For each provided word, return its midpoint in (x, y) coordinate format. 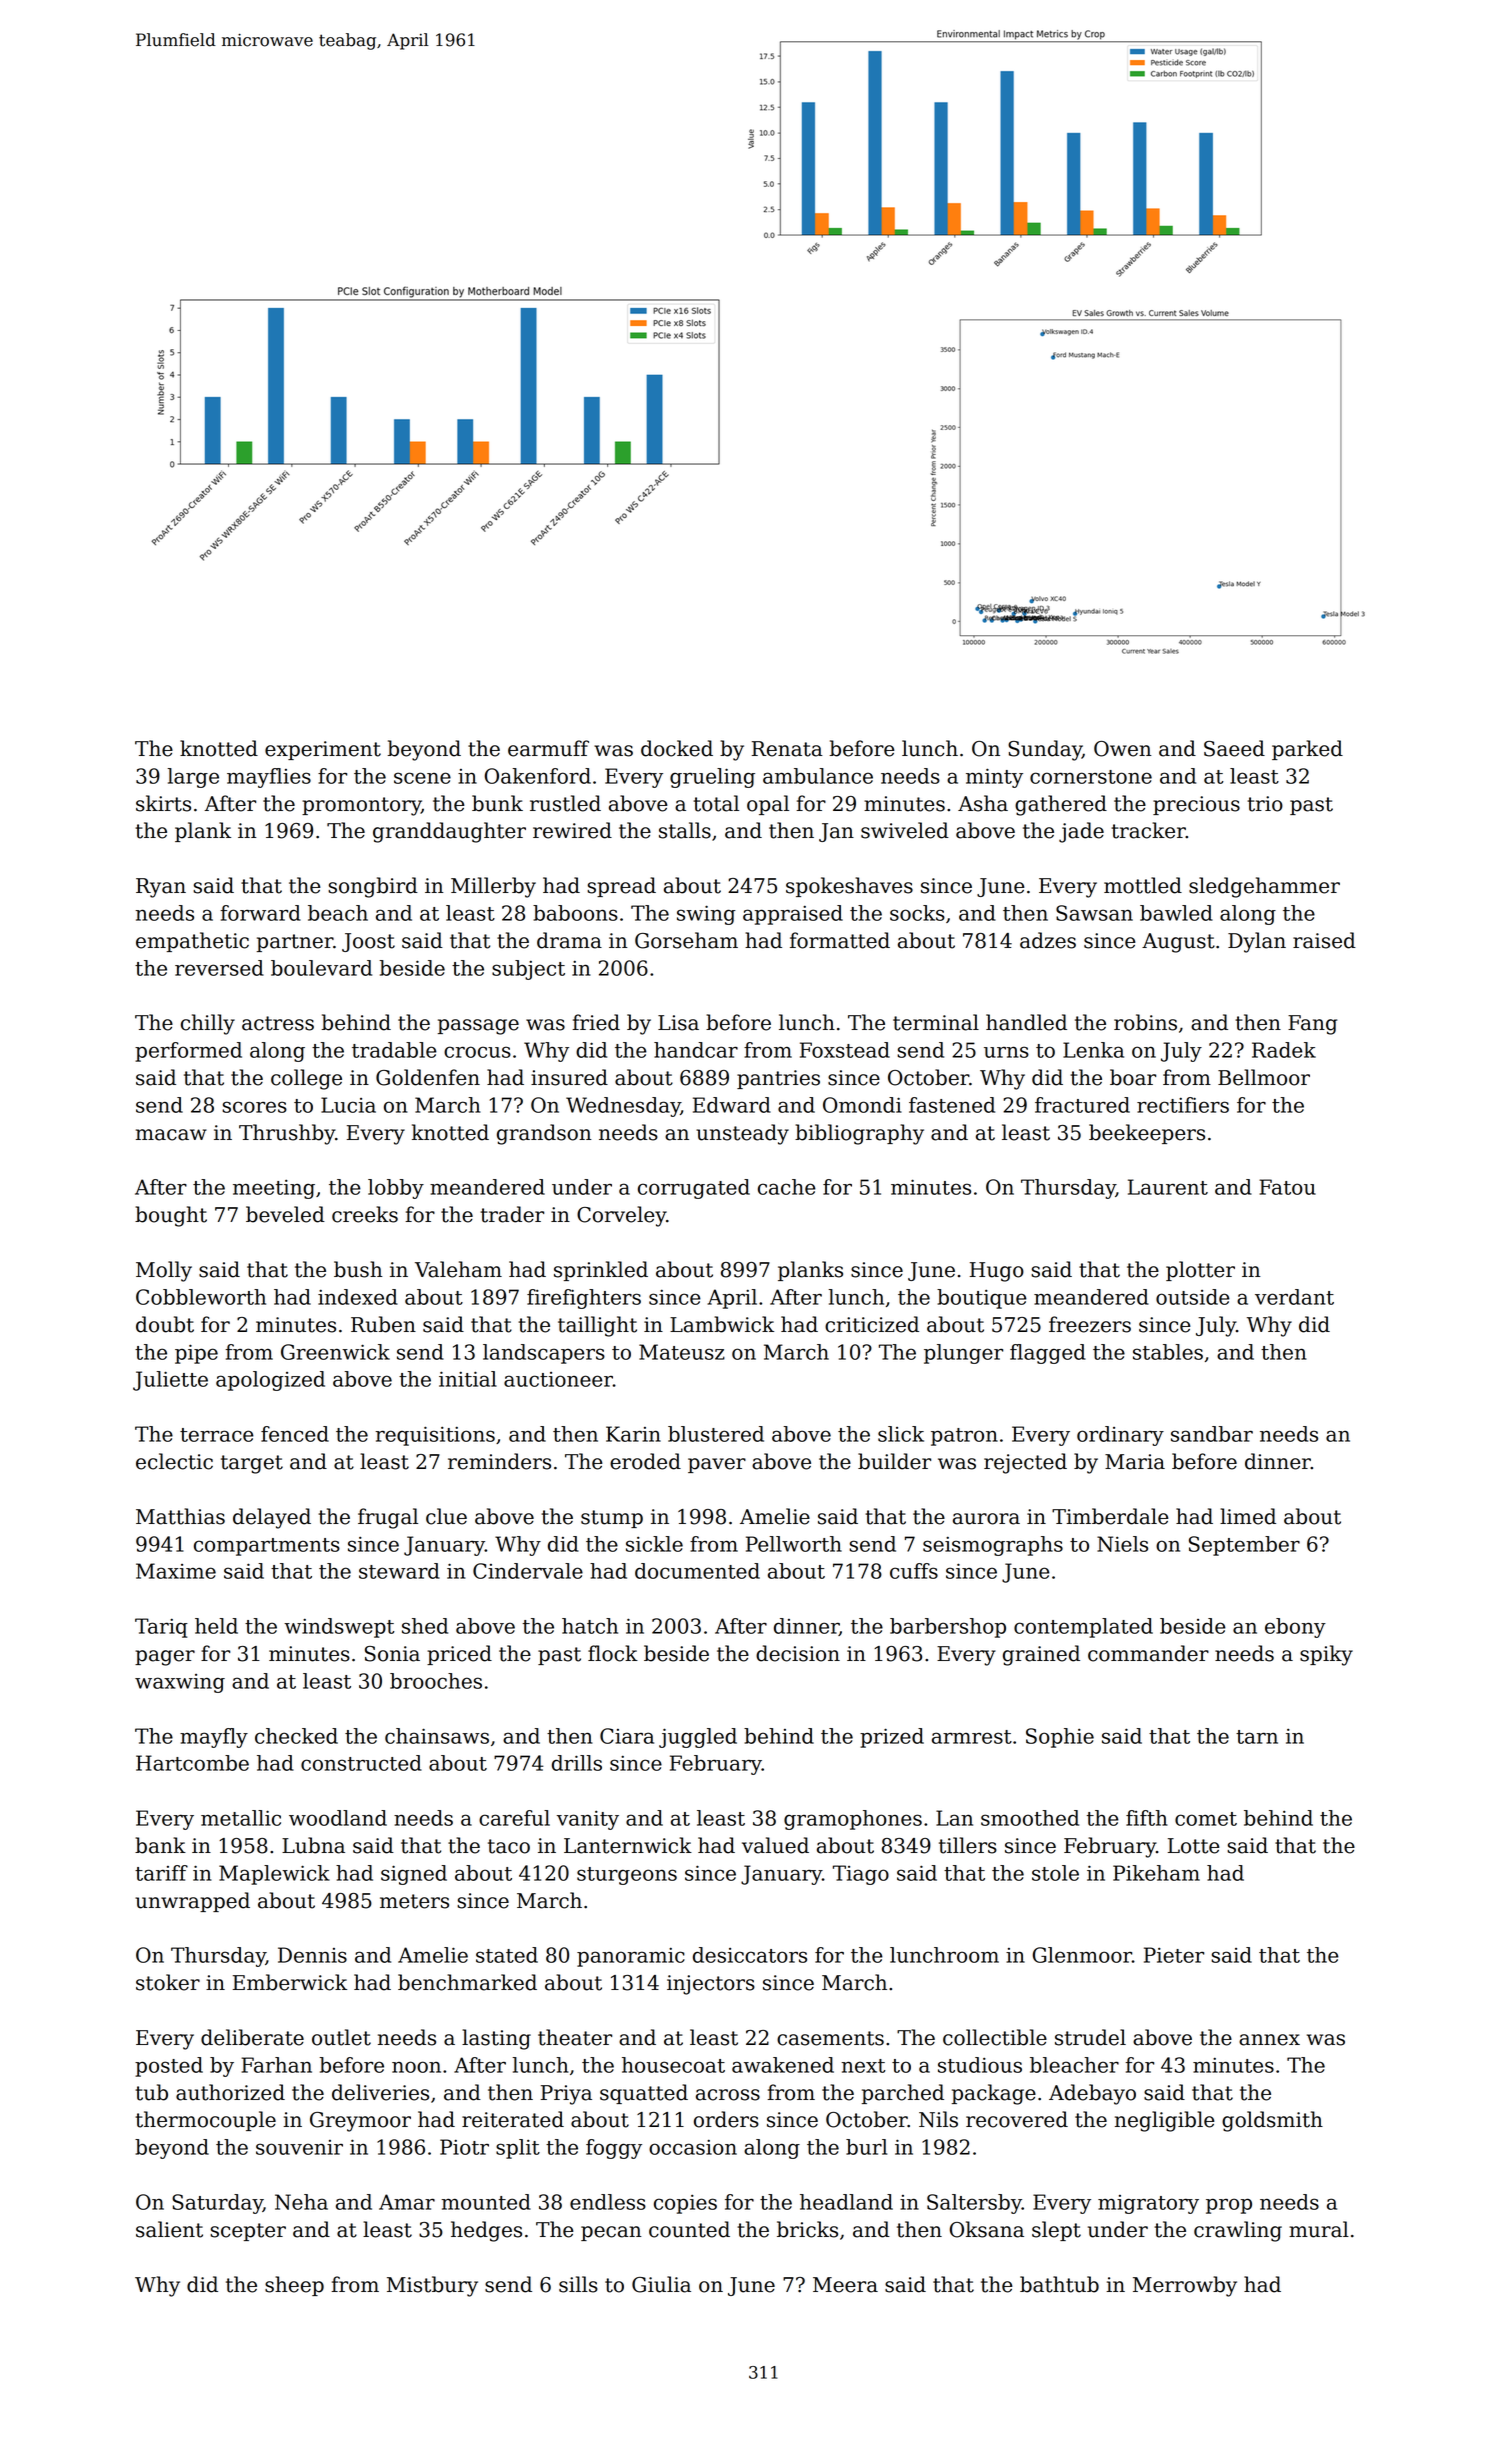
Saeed (1234, 748)
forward (260, 913)
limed (1248, 1516)
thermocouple (205, 2121)
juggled (698, 1738)
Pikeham (1156, 1873)
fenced (295, 1434)
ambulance (818, 776)
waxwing (180, 1683)
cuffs (914, 1571)
